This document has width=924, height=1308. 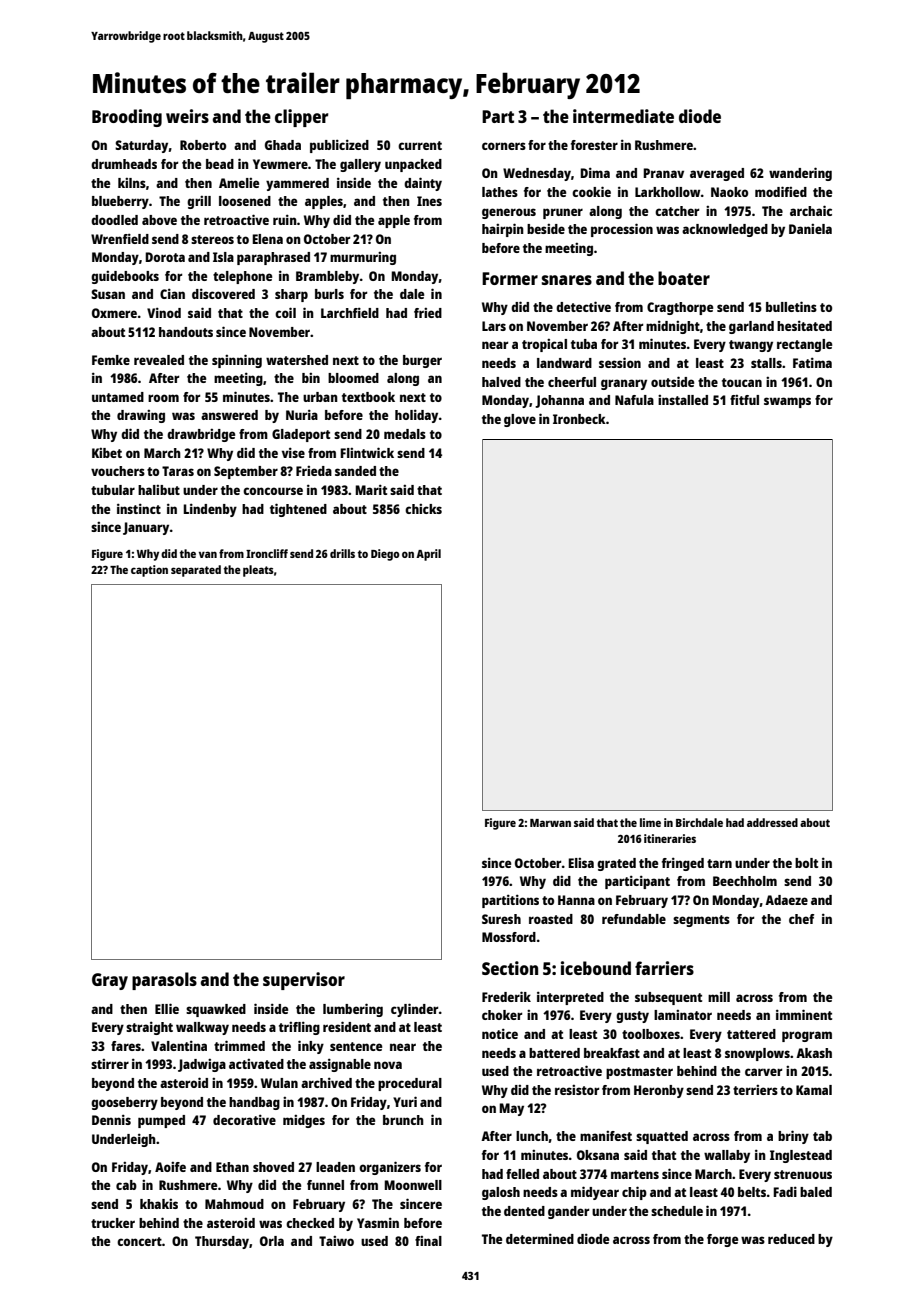 What do you see at coordinates (550, 823) in the document?
I see `Marwan` at bounding box center [550, 823].
